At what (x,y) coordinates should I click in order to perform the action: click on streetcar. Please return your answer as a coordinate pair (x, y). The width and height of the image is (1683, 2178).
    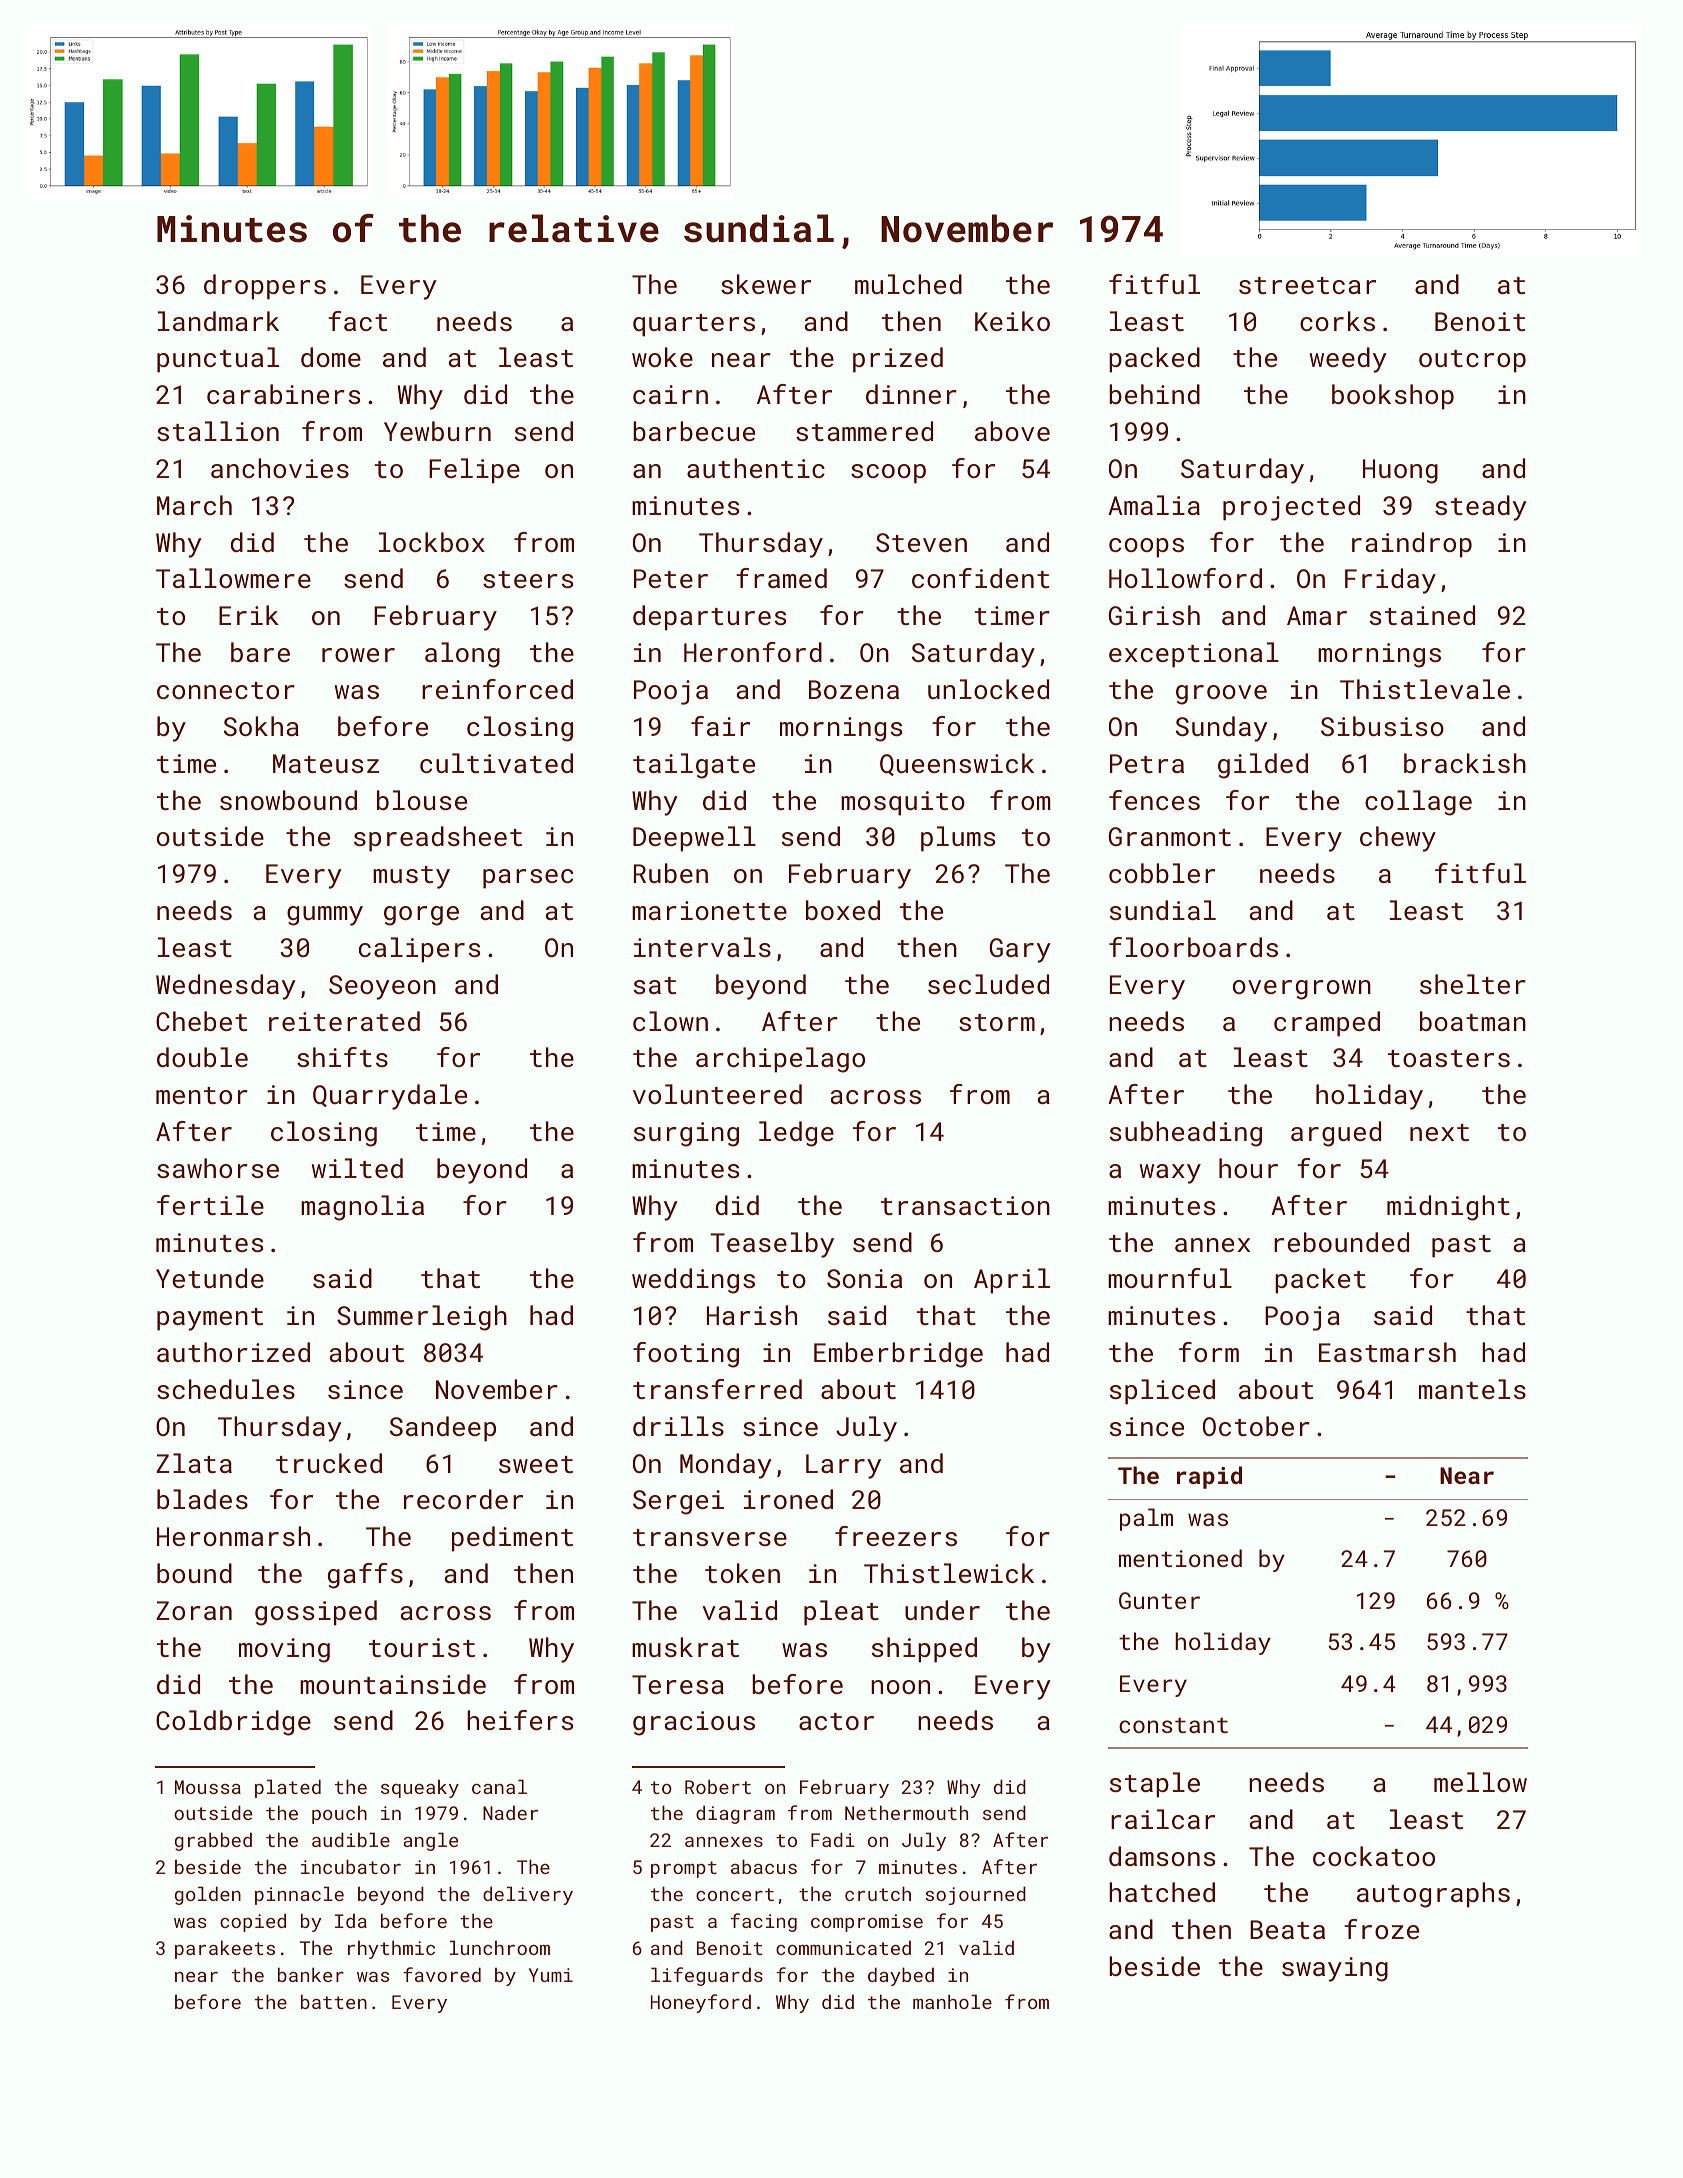
    Looking at the image, I should click on (1307, 285).
